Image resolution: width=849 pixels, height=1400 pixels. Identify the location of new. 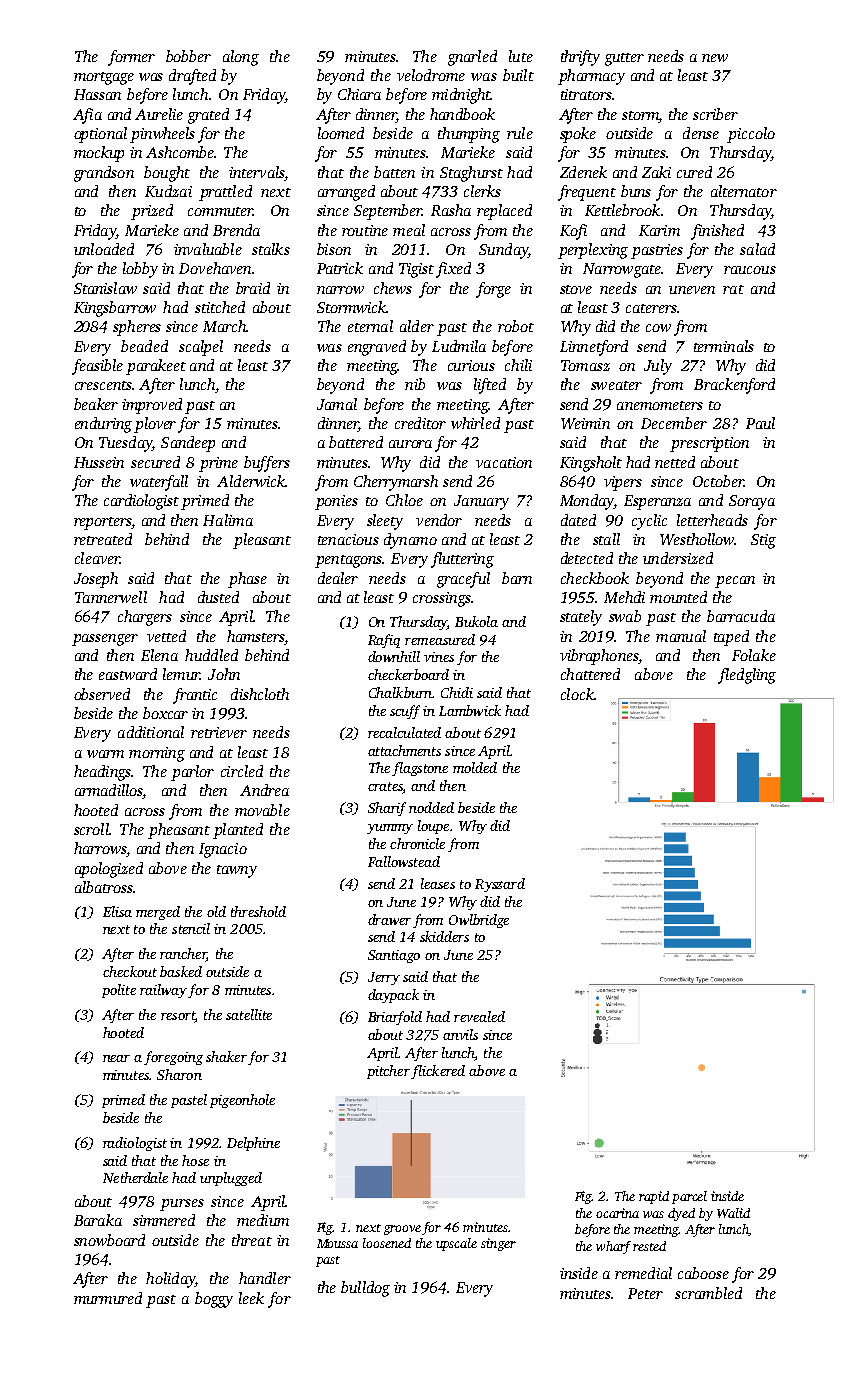
(715, 58).
